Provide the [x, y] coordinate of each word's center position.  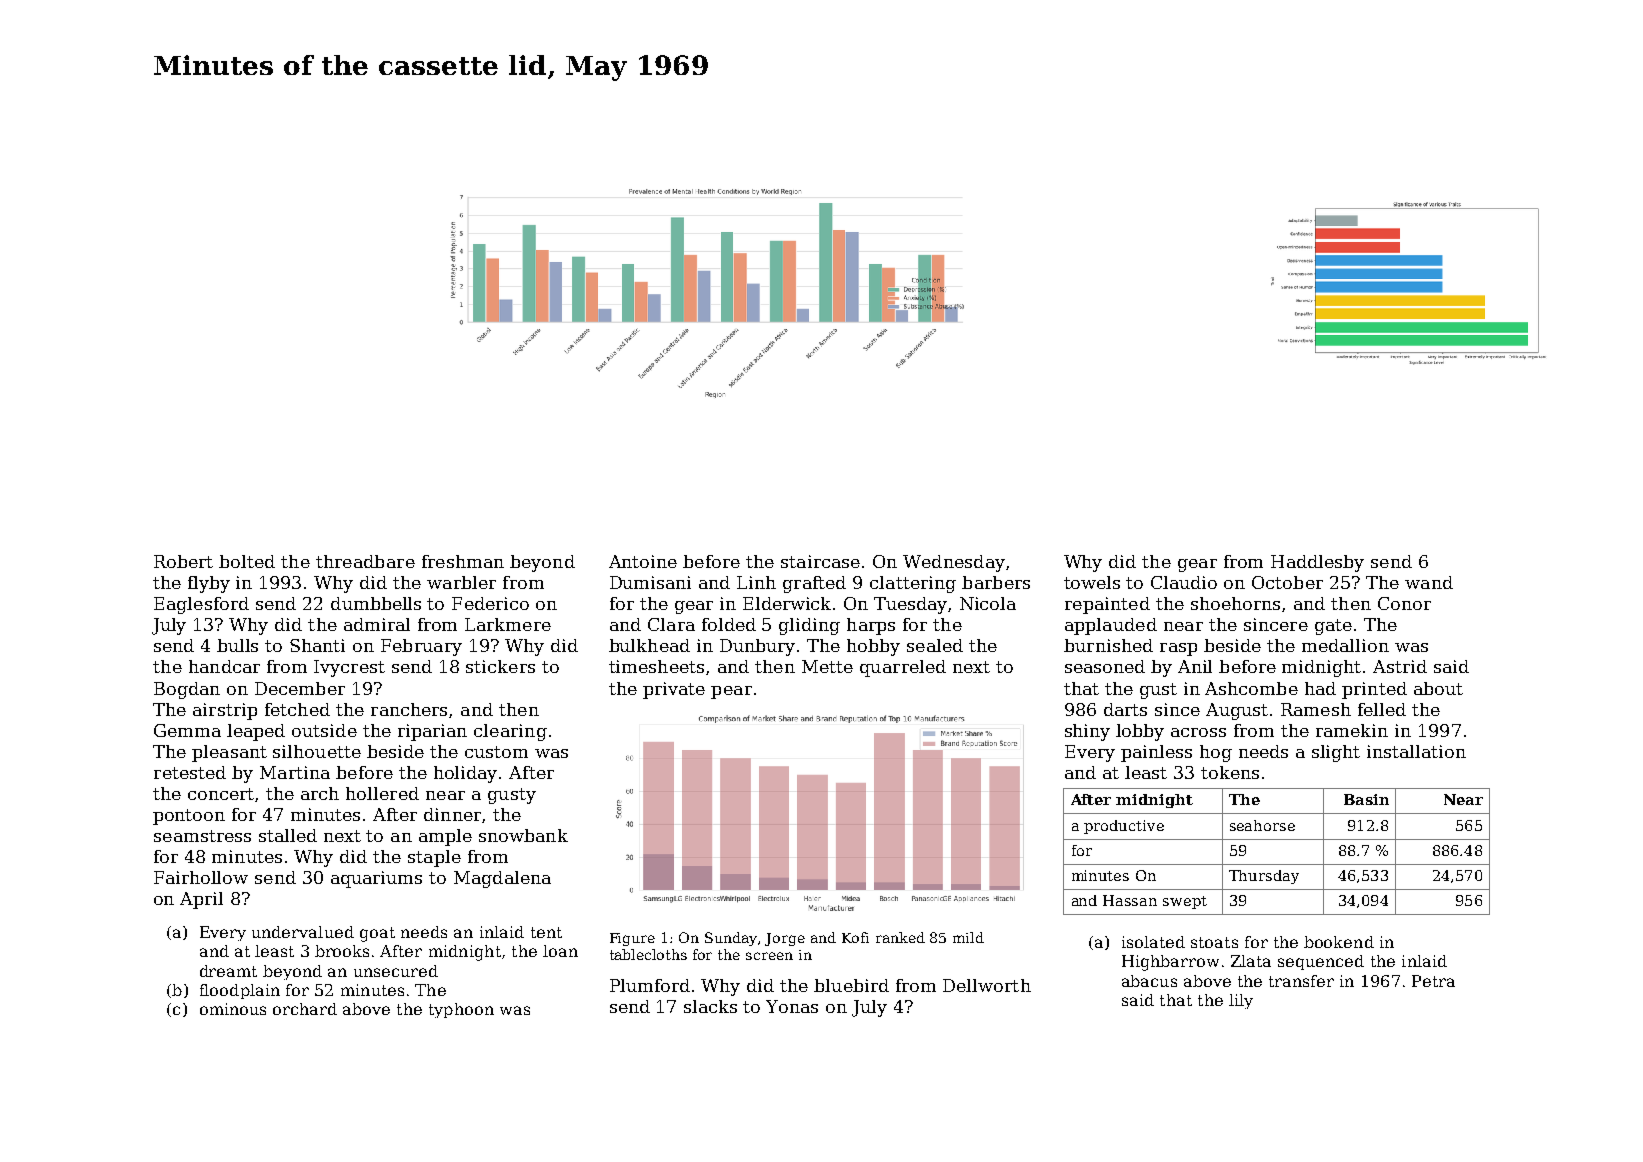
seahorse [1262, 825]
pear [731, 692]
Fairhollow [201, 877]
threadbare [365, 561]
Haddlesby [1317, 563]
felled [1382, 709]
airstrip [225, 711]
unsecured [396, 971]
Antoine [643, 561]
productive [1124, 827]
